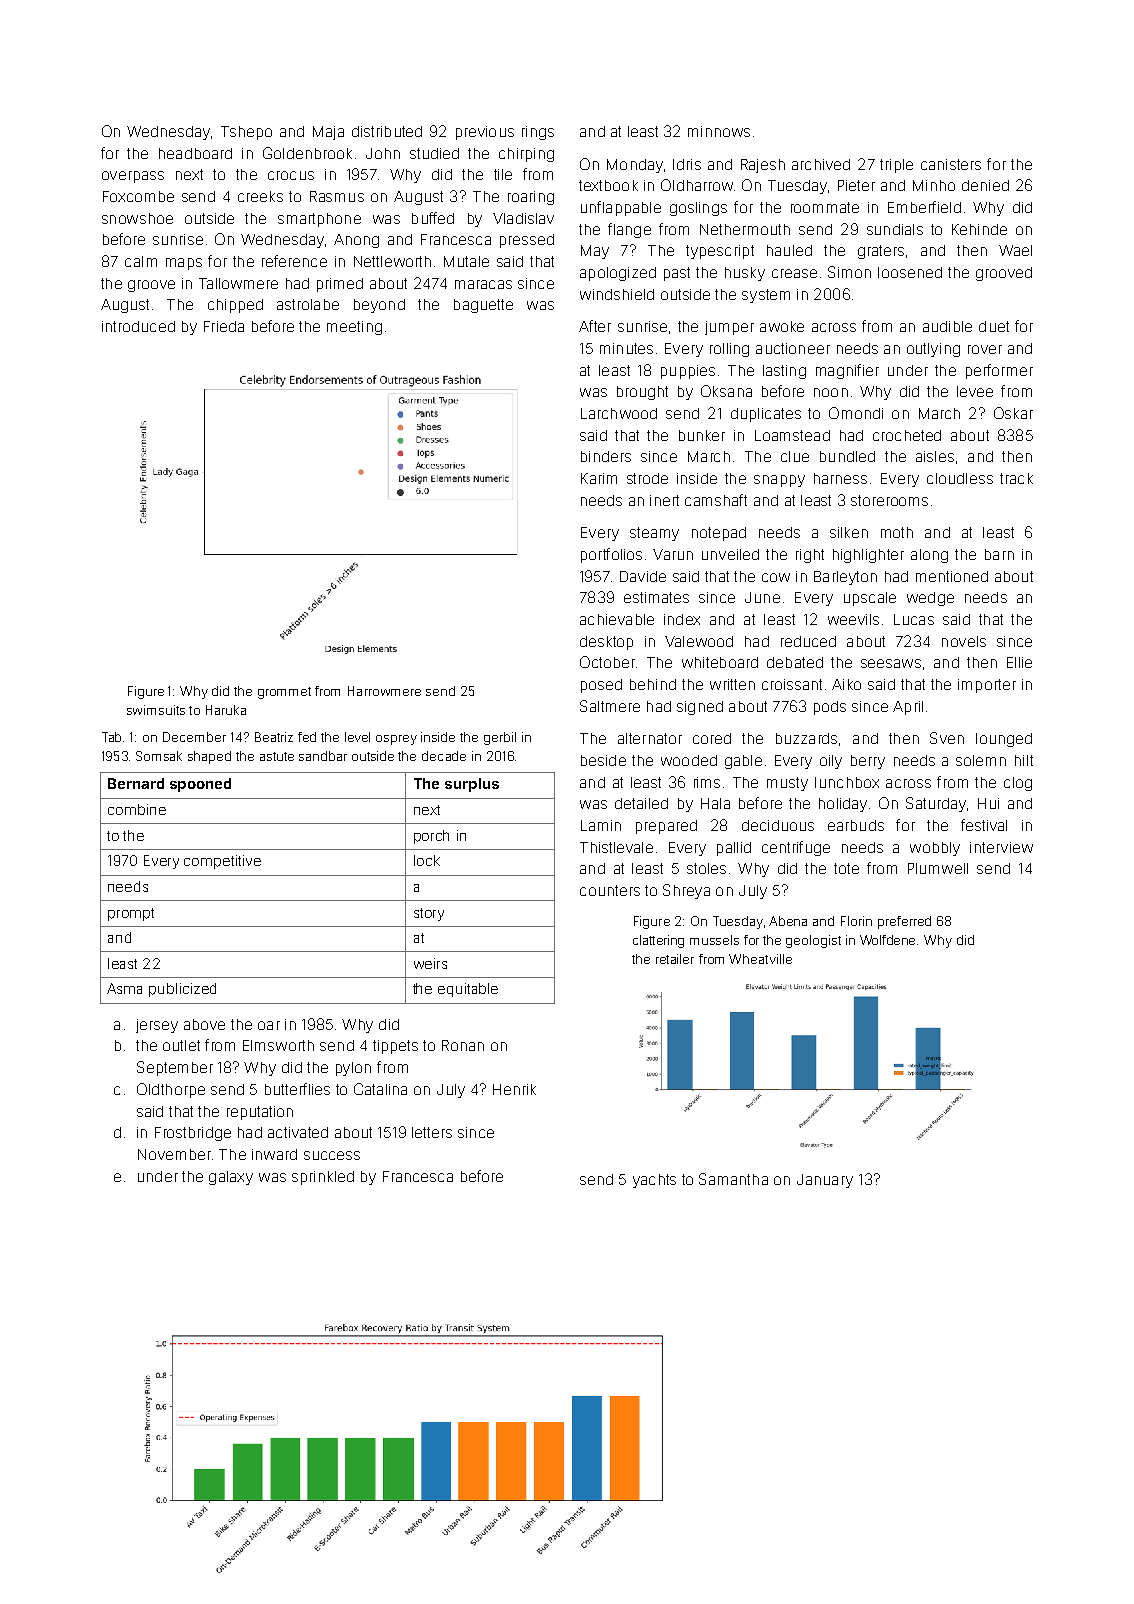 The height and width of the screenshot is (1604, 1134). Describe the element at coordinates (231, 1178) in the screenshot. I see `galaxy` at that location.
